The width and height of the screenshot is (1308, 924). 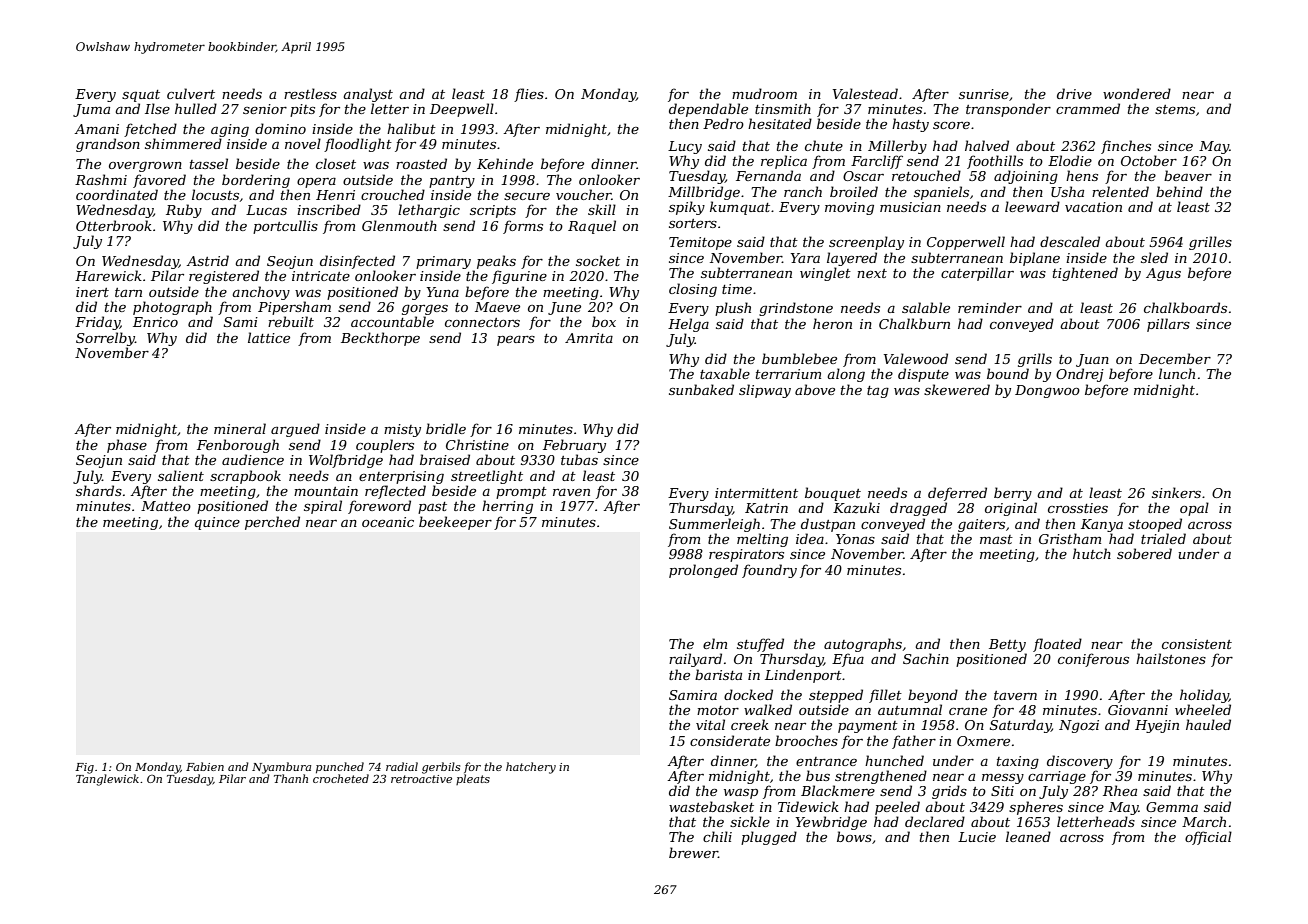 What do you see at coordinates (854, 836) in the screenshot?
I see `bows` at bounding box center [854, 836].
